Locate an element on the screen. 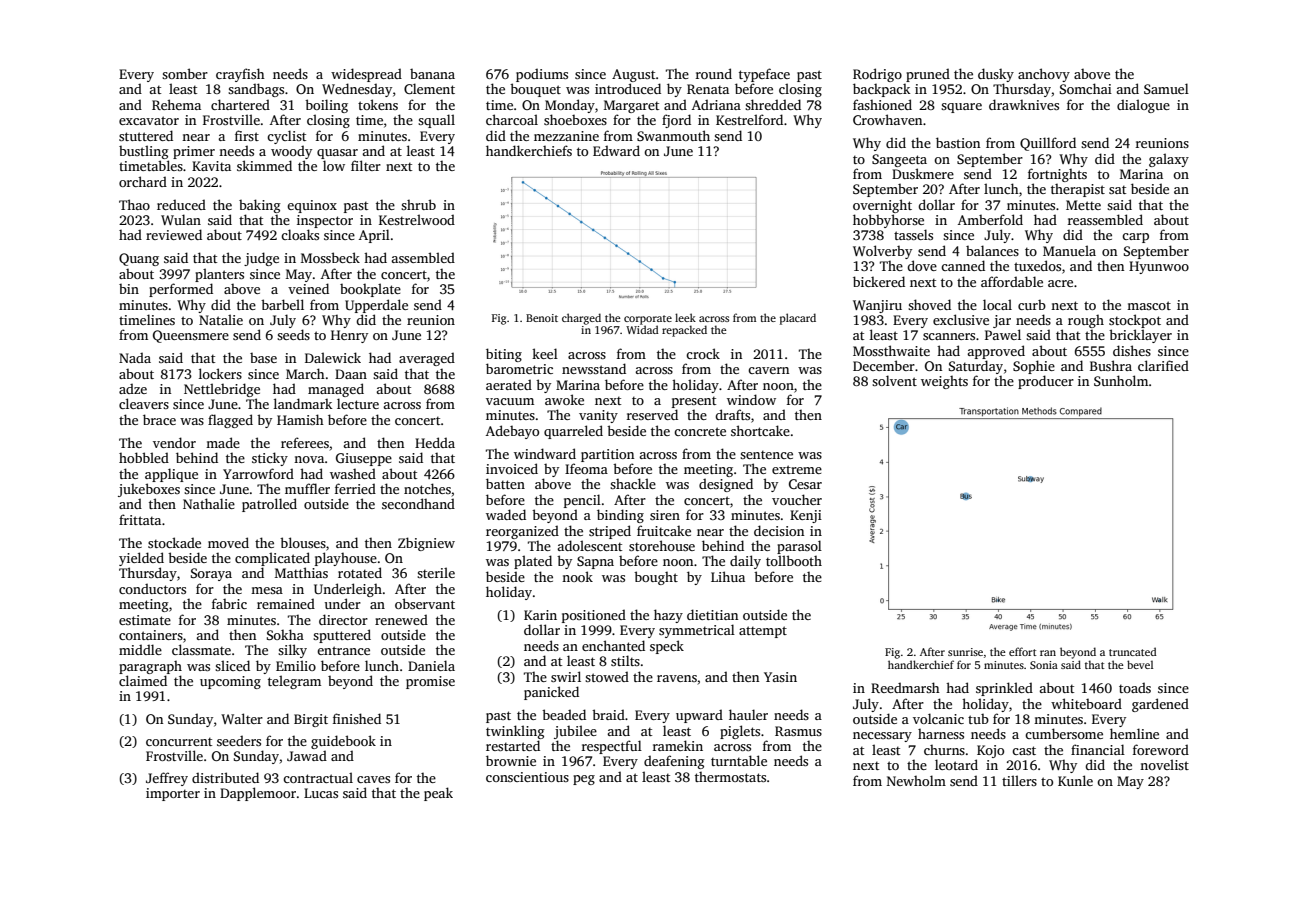 The image size is (1308, 924). attempt is located at coordinates (763, 632).
